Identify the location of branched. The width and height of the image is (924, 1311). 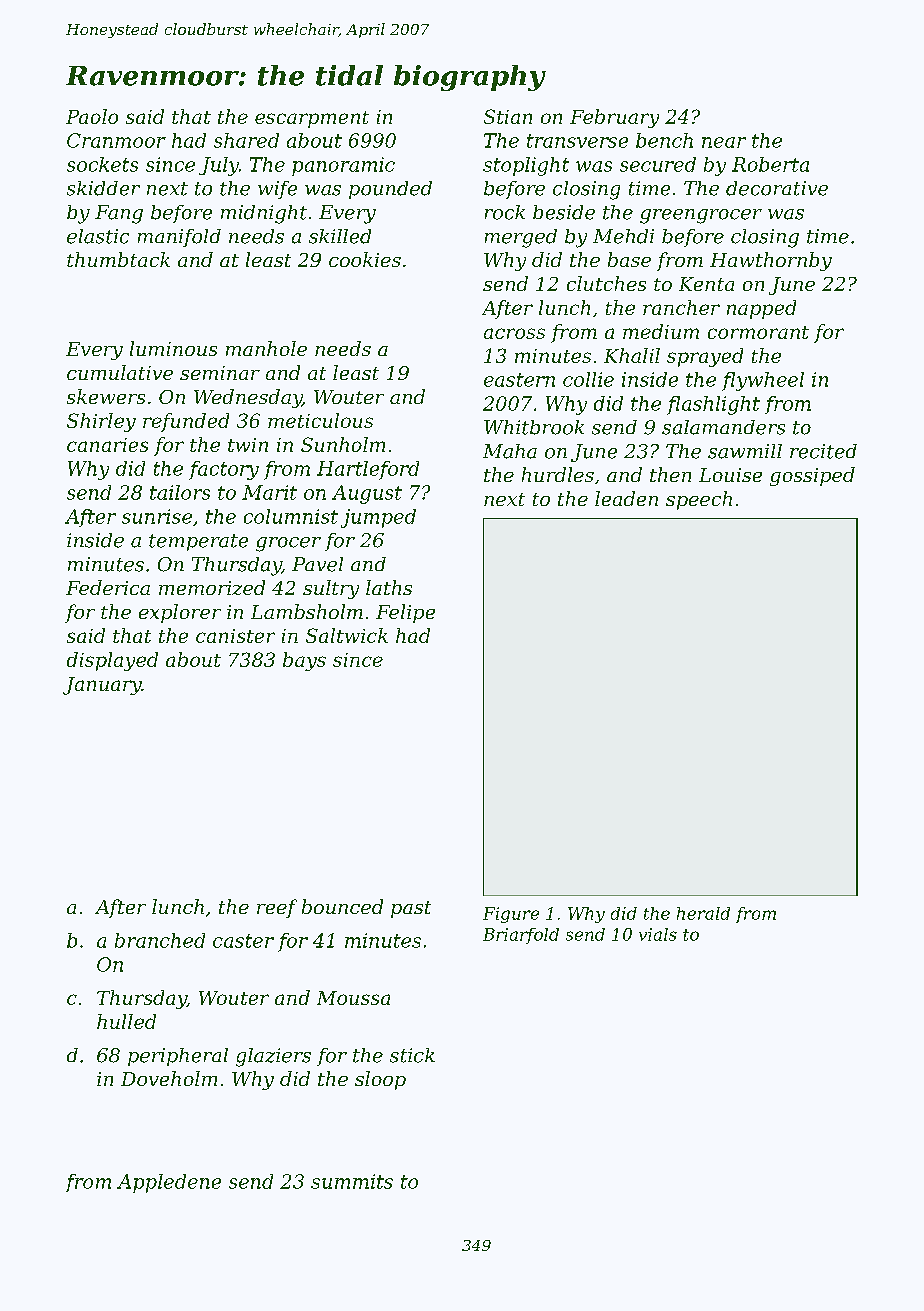
(160, 940).
